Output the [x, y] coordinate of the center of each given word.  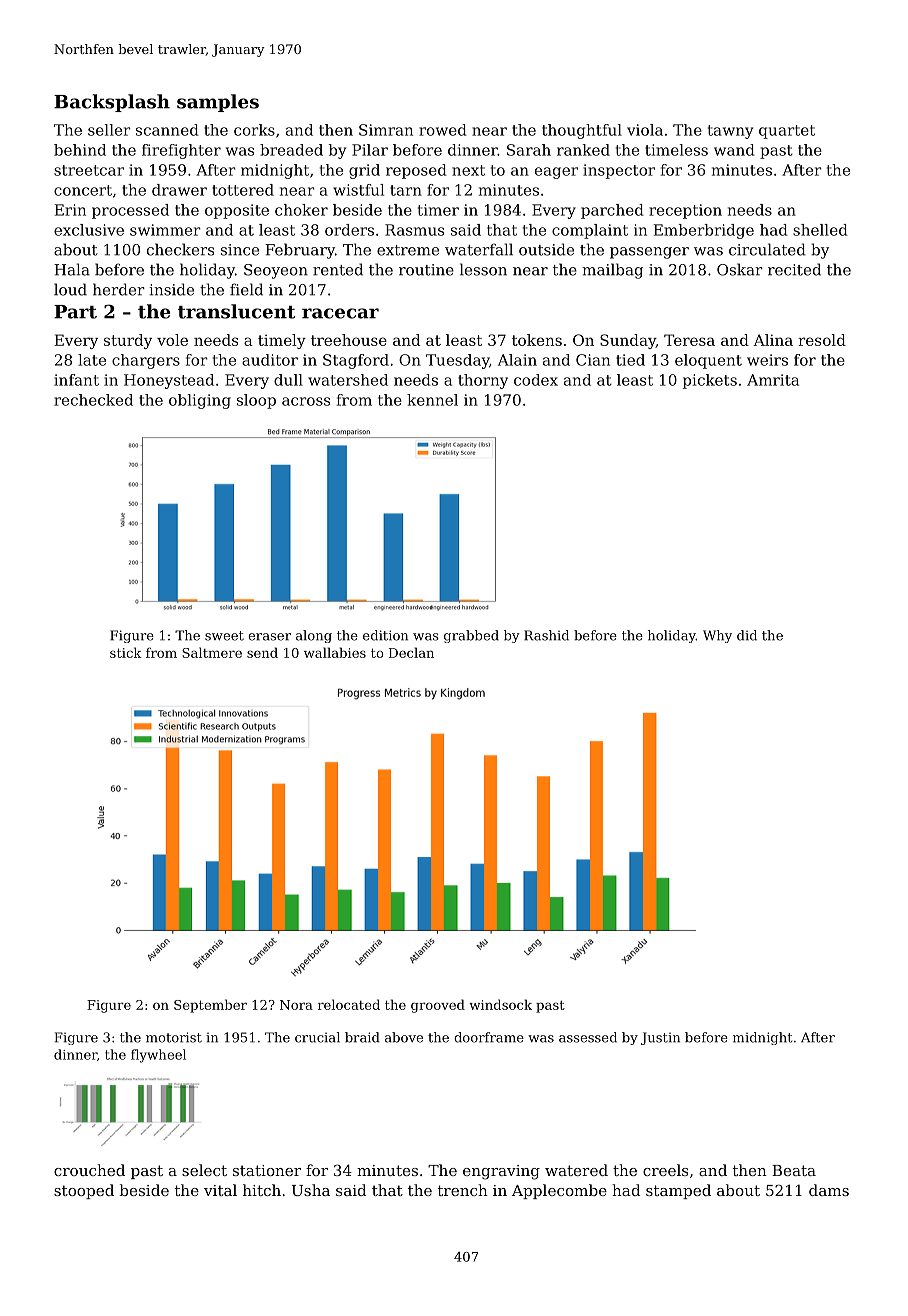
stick [125, 652]
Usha [311, 1190]
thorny [483, 381]
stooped [84, 1191]
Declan [411, 652]
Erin [70, 210]
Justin [660, 1038]
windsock [500, 1004]
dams [829, 1190]
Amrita [773, 380]
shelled [820, 230]
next [468, 170]
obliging [200, 401]
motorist [174, 1037]
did [747, 635]
